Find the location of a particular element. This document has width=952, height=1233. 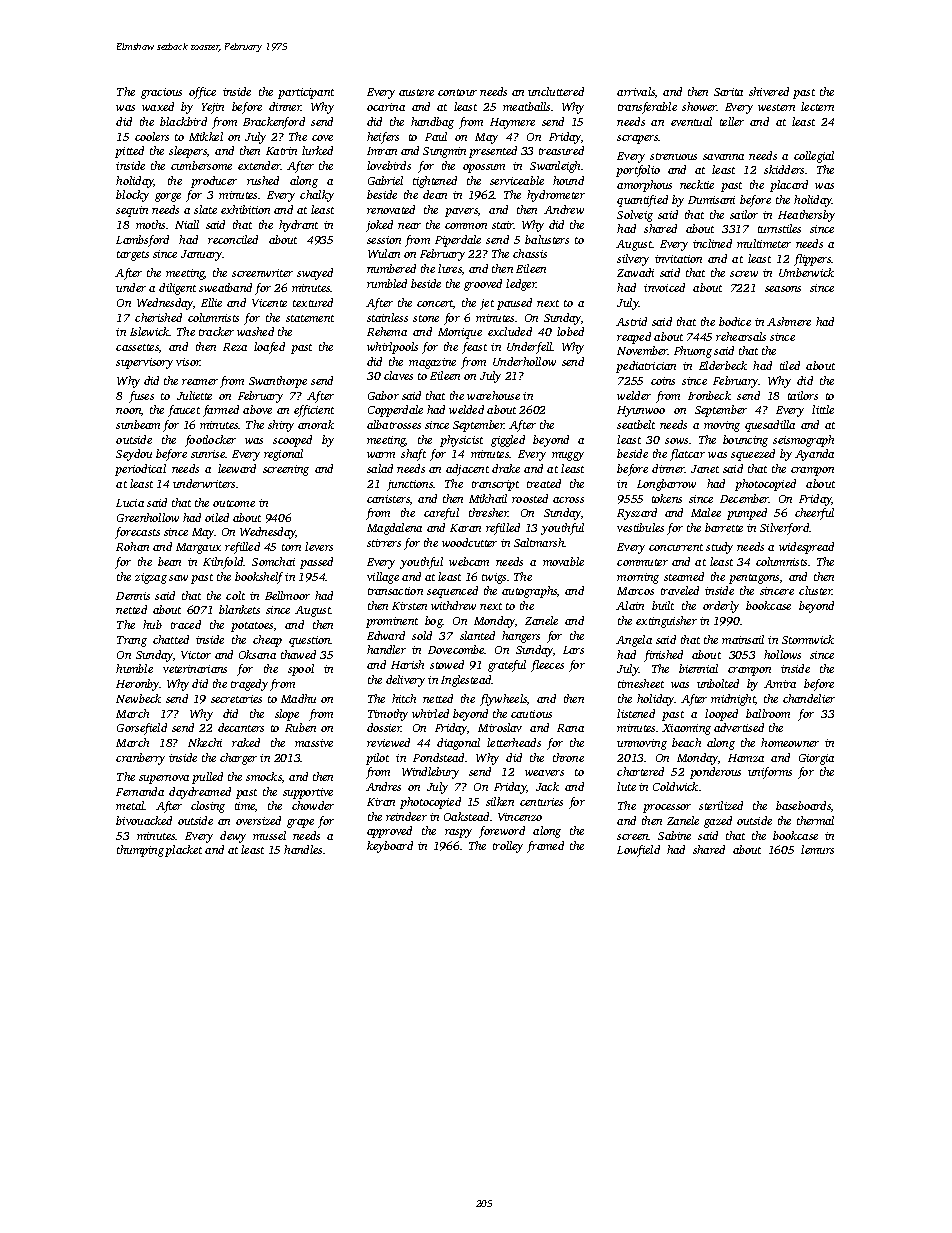

sold is located at coordinates (422, 635).
